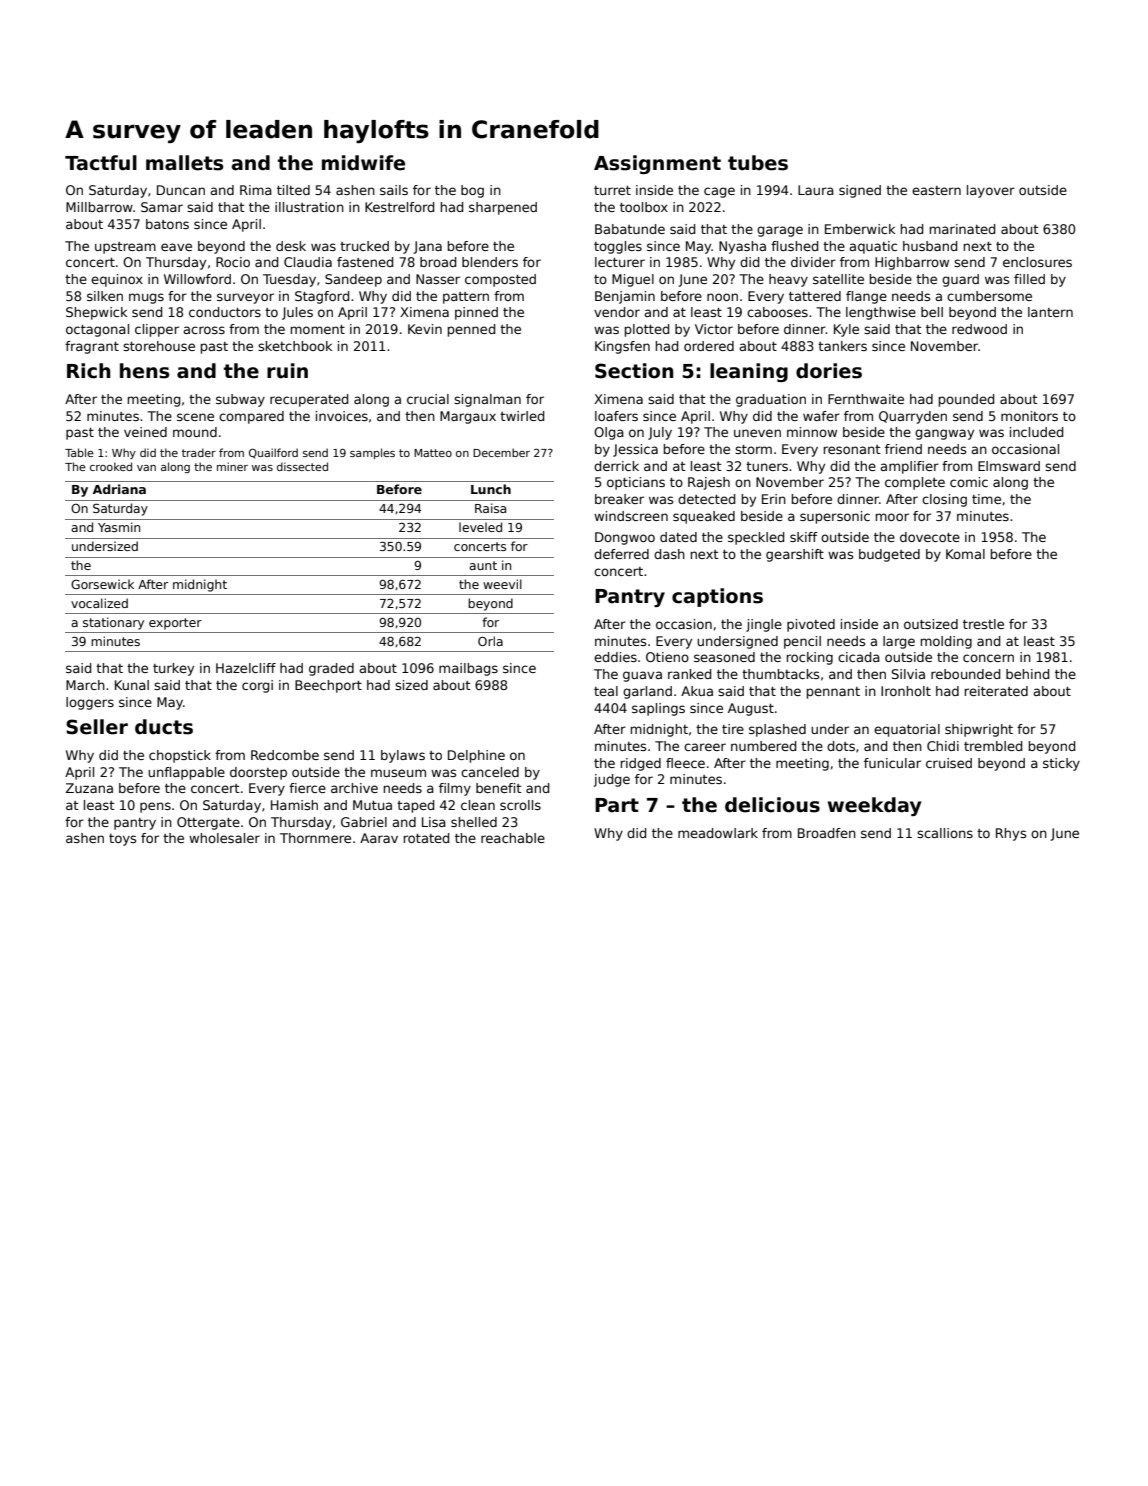 Image resolution: width=1148 pixels, height=1486 pixels. What do you see at coordinates (983, 624) in the document?
I see `trestle` at bounding box center [983, 624].
